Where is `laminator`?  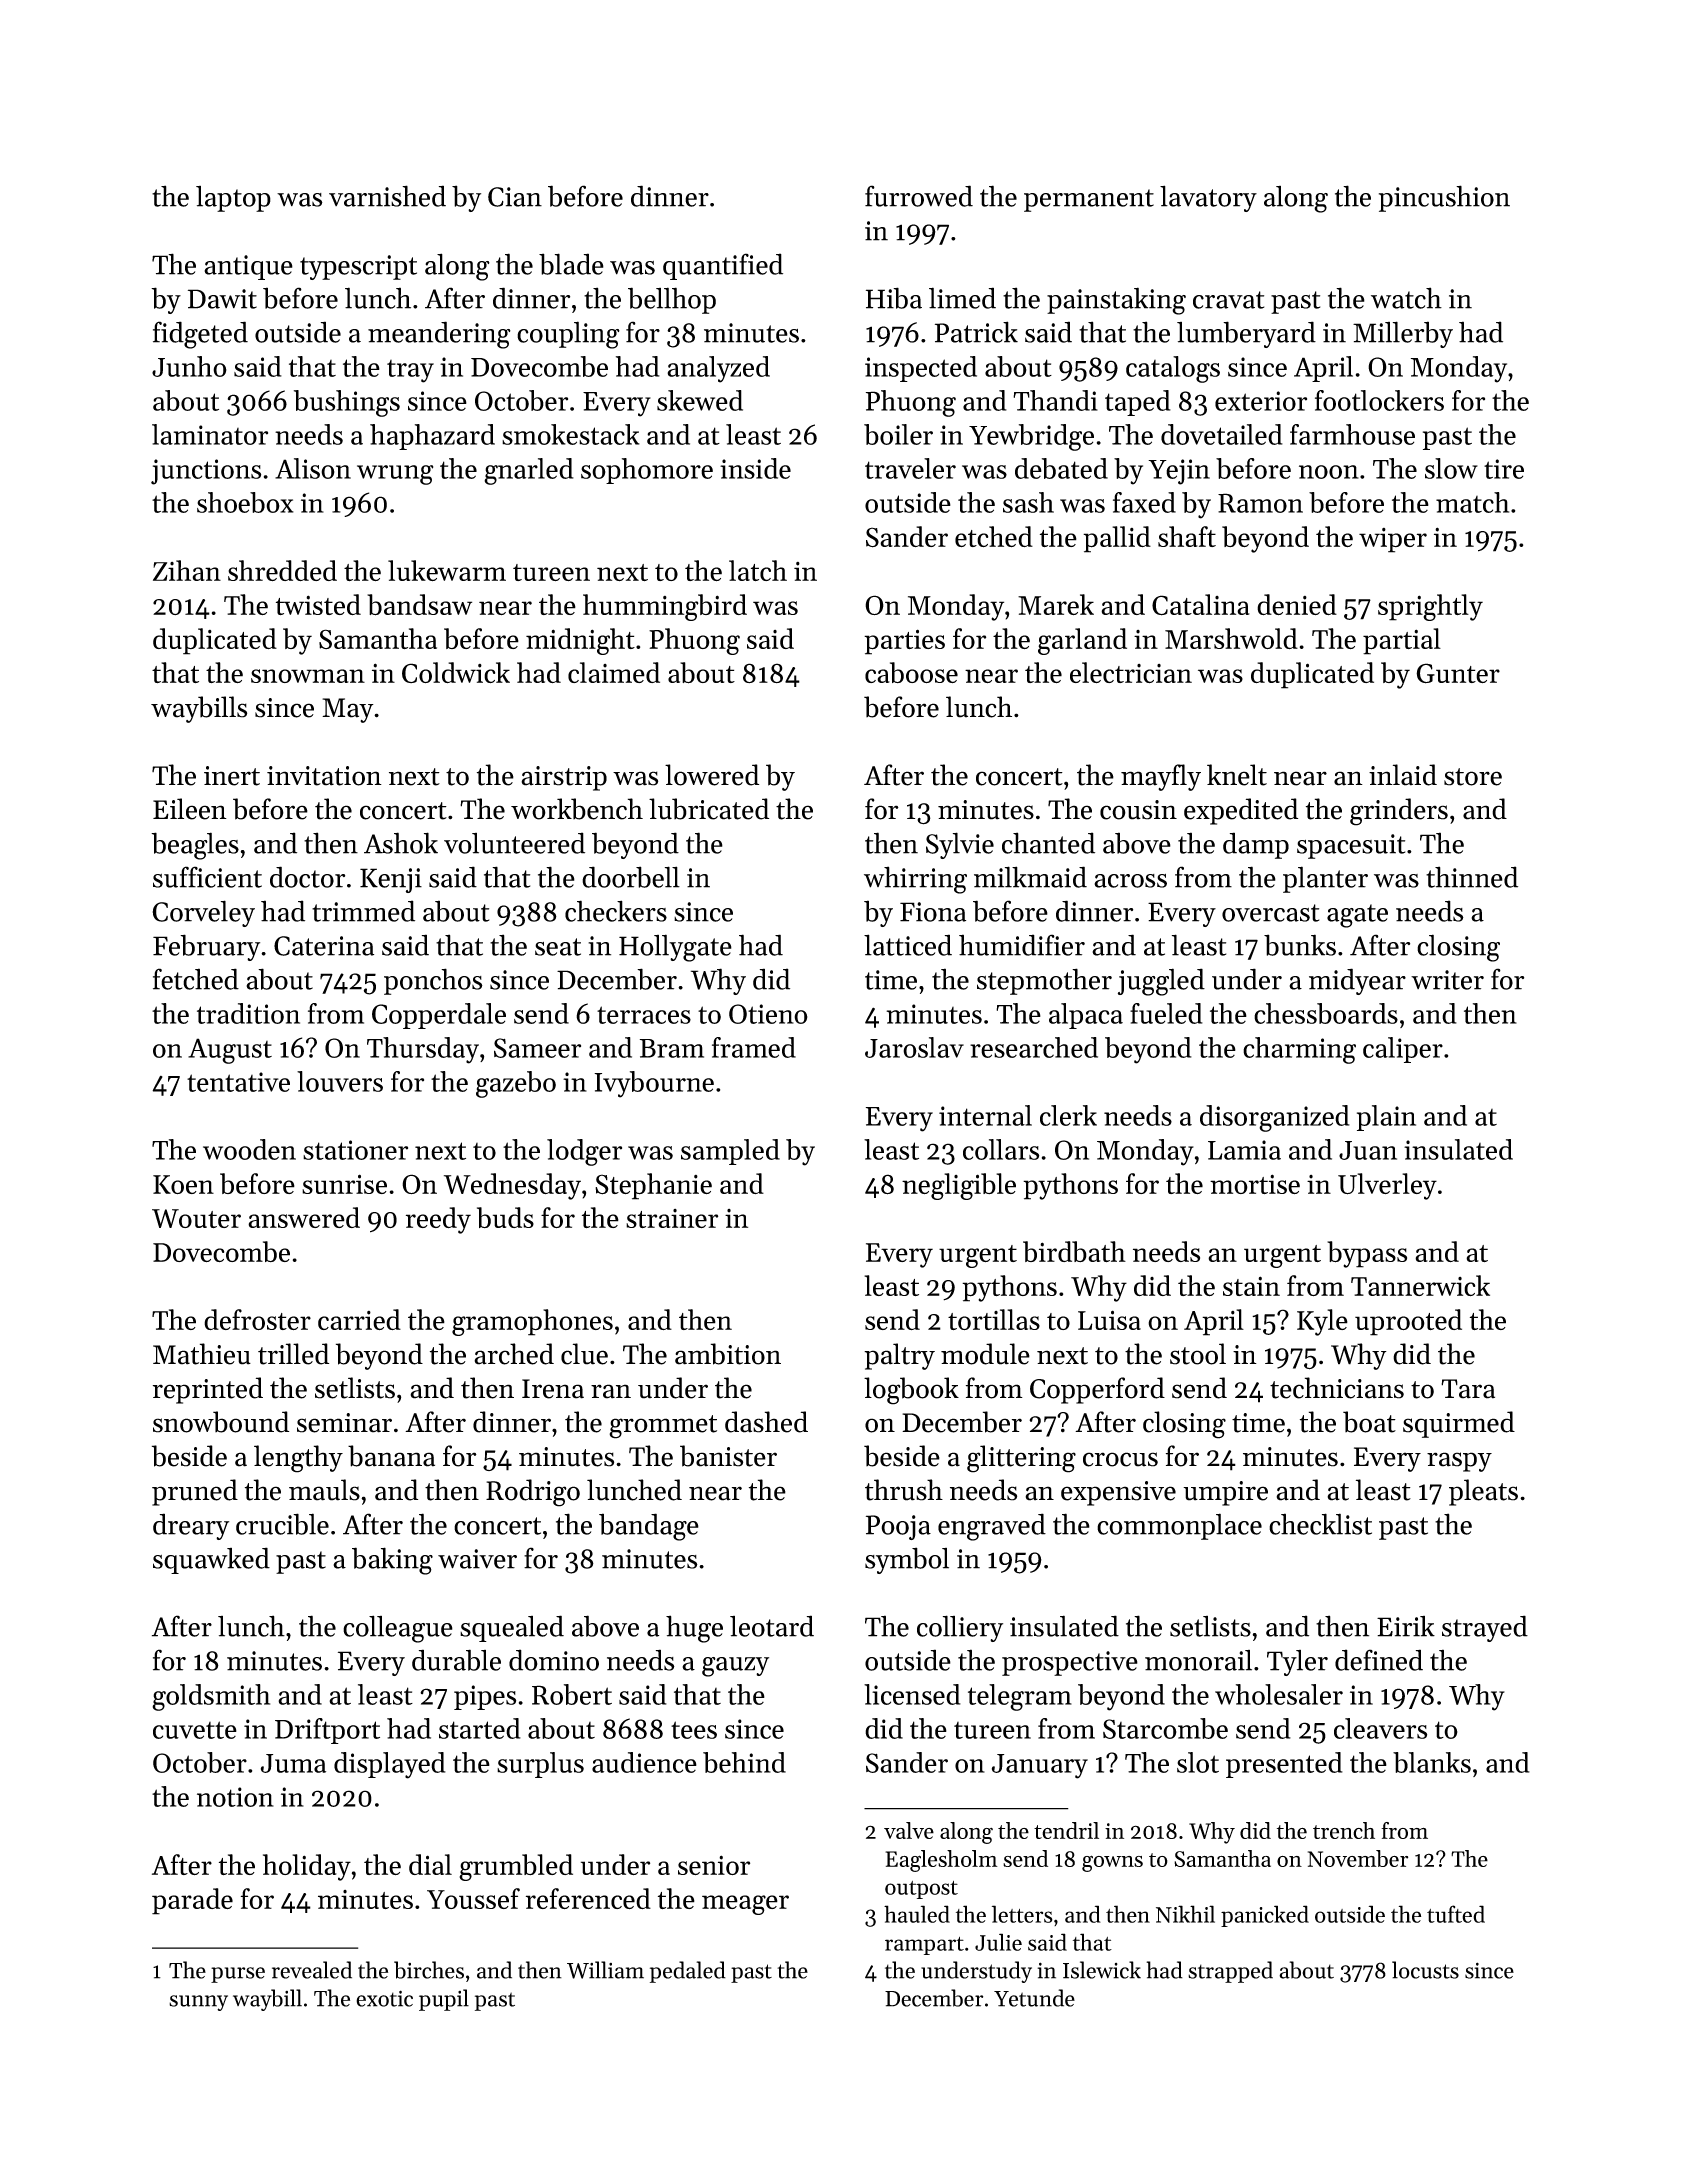 laminator is located at coordinates (210, 434).
